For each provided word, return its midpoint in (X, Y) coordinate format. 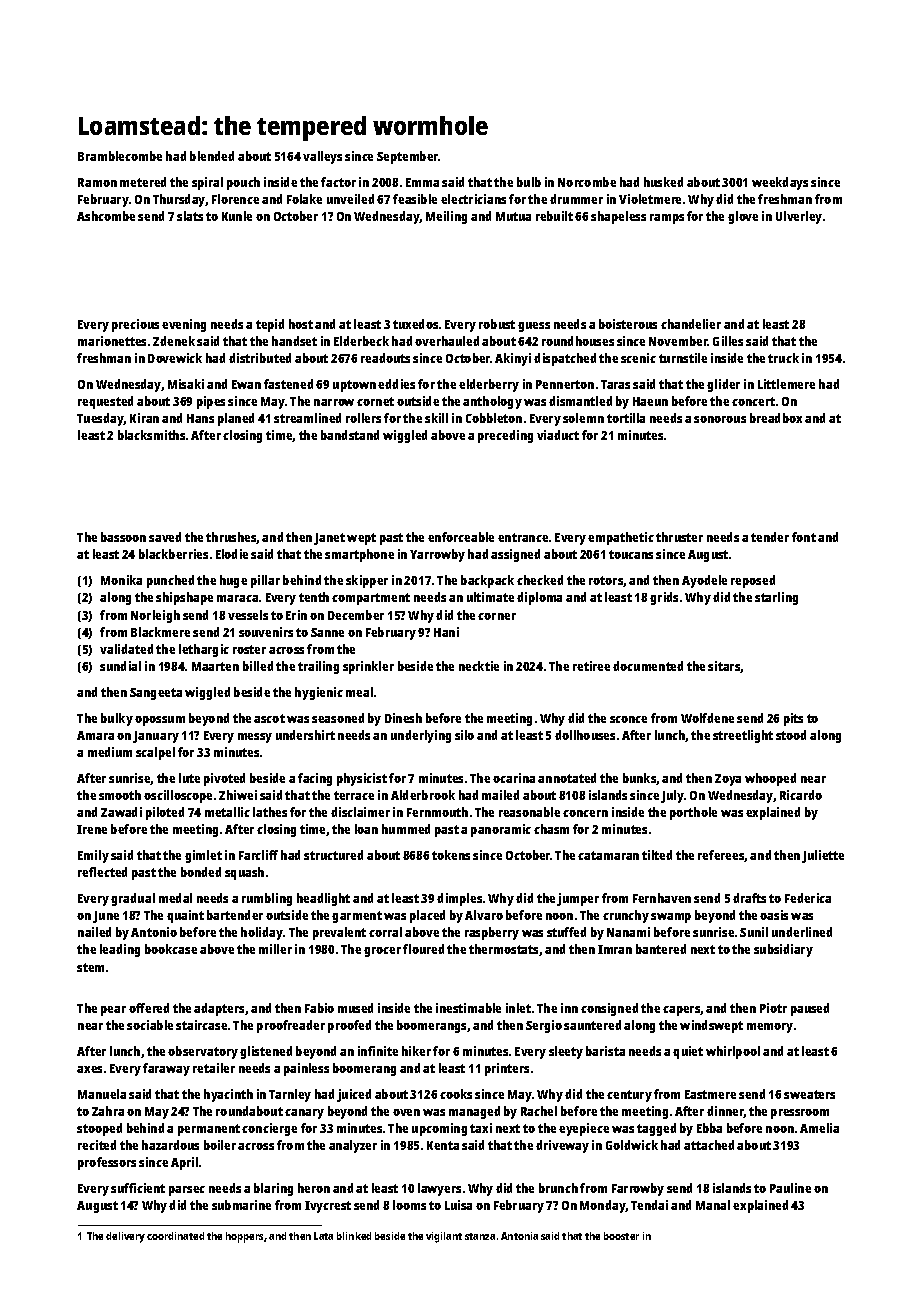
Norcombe (587, 182)
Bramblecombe (120, 156)
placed (427, 916)
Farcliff (258, 855)
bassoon (123, 537)
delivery (125, 1237)
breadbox (776, 418)
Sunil (754, 932)
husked (663, 182)
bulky (117, 719)
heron (314, 1188)
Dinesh (403, 718)
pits (793, 719)
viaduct (558, 435)
